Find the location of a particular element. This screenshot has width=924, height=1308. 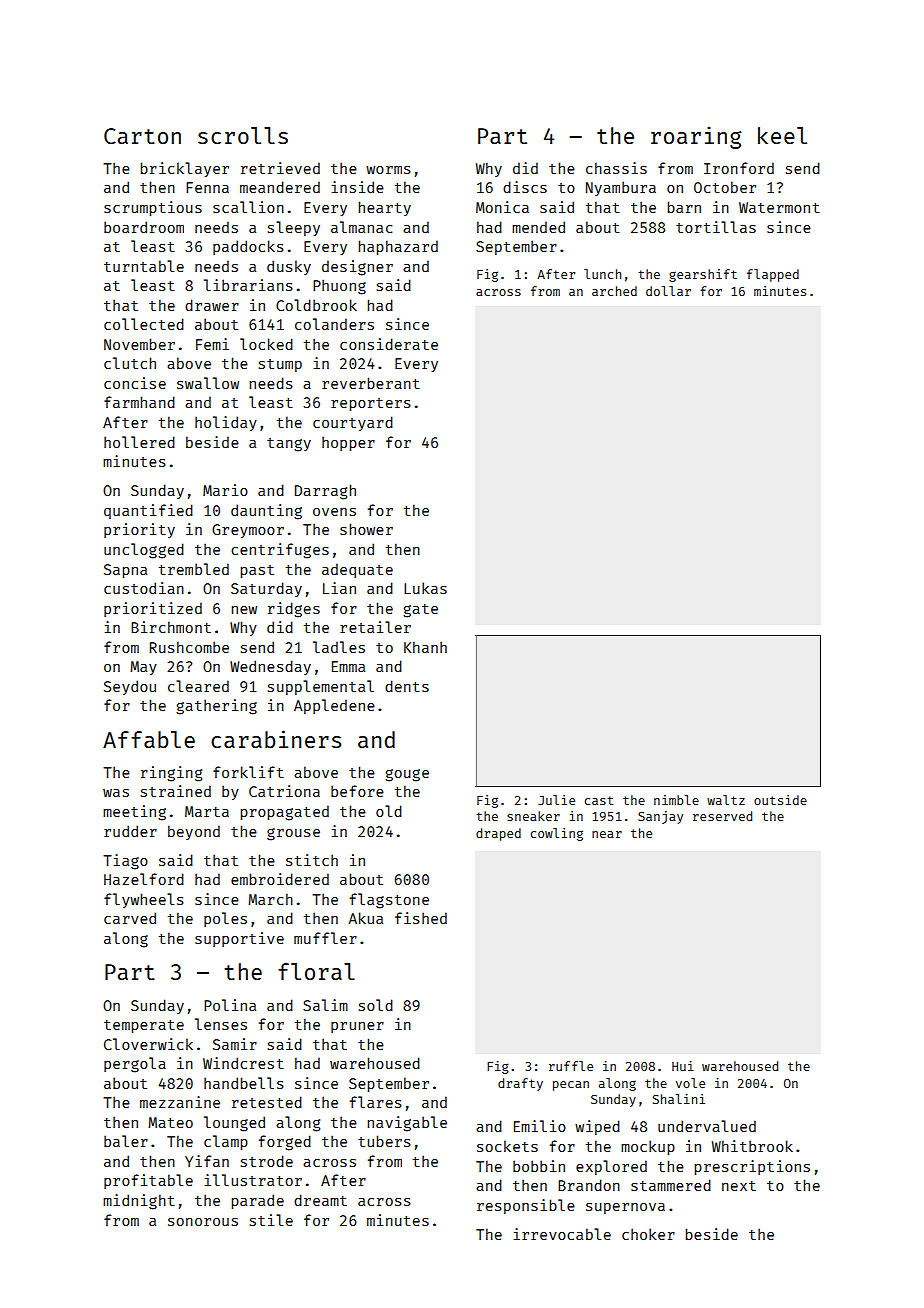

turntable is located at coordinates (144, 266).
